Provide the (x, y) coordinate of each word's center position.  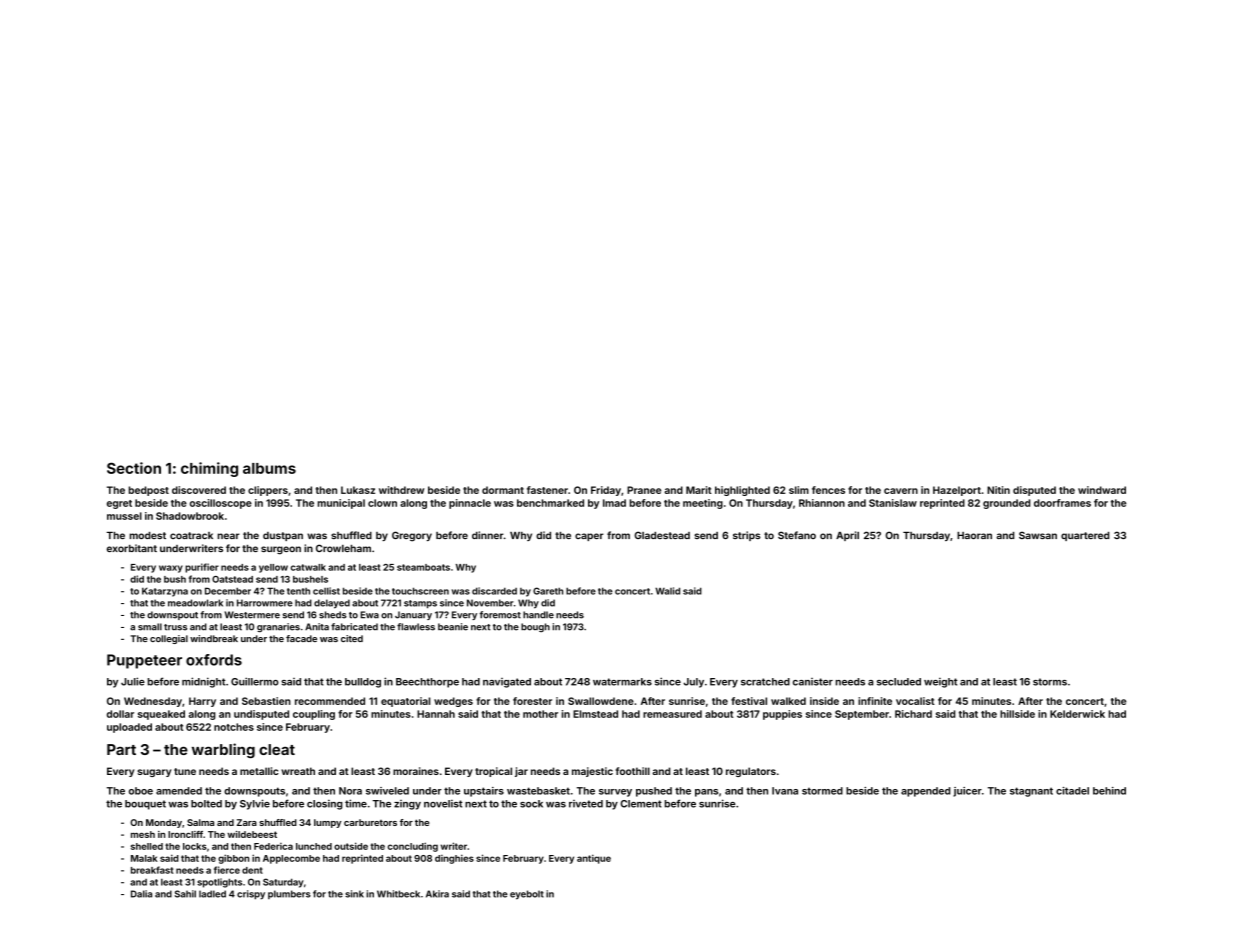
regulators (751, 772)
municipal (341, 504)
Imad (614, 503)
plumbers (289, 894)
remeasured (672, 714)
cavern (901, 491)
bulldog (363, 683)
